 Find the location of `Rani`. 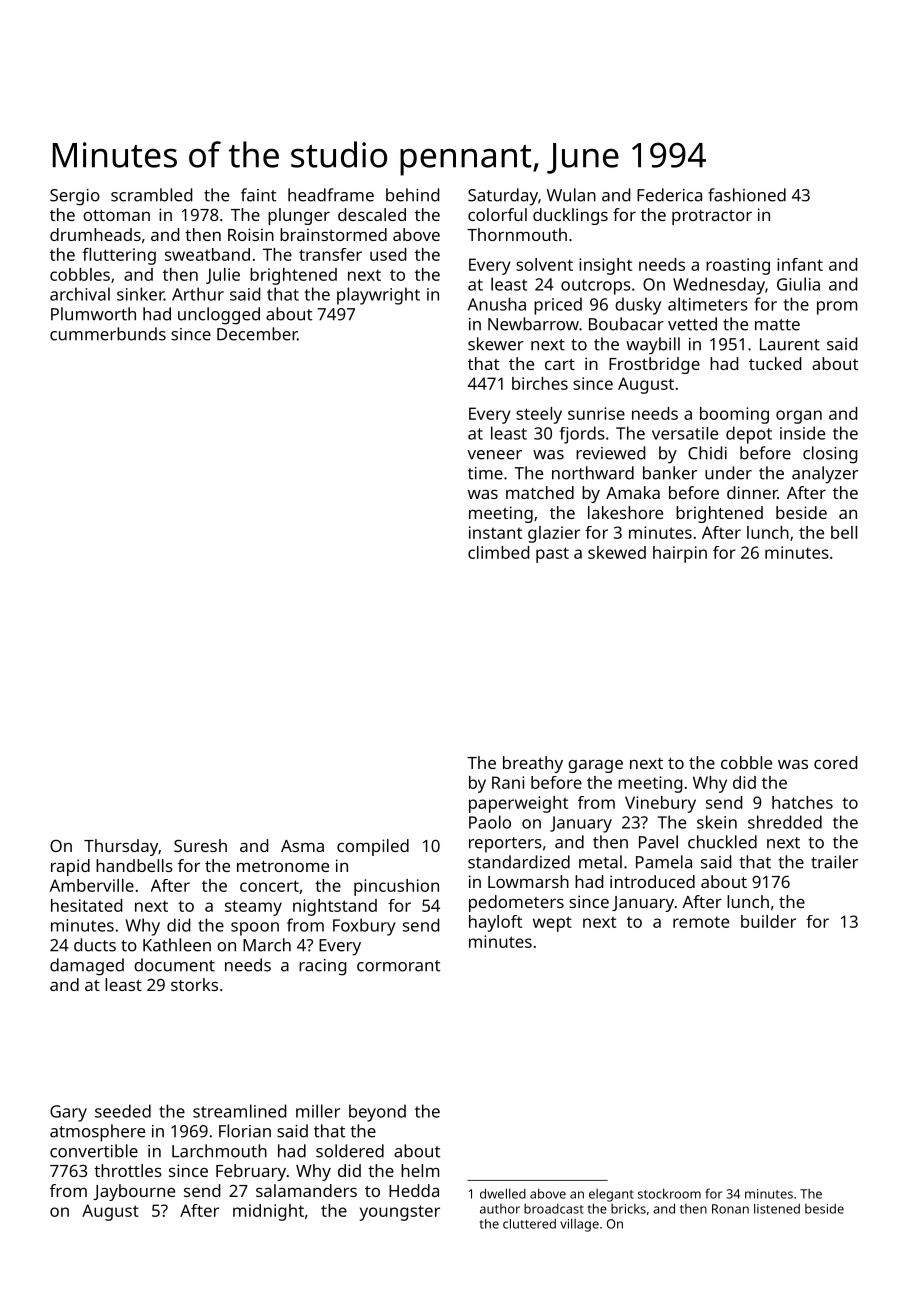

Rani is located at coordinates (508, 782).
